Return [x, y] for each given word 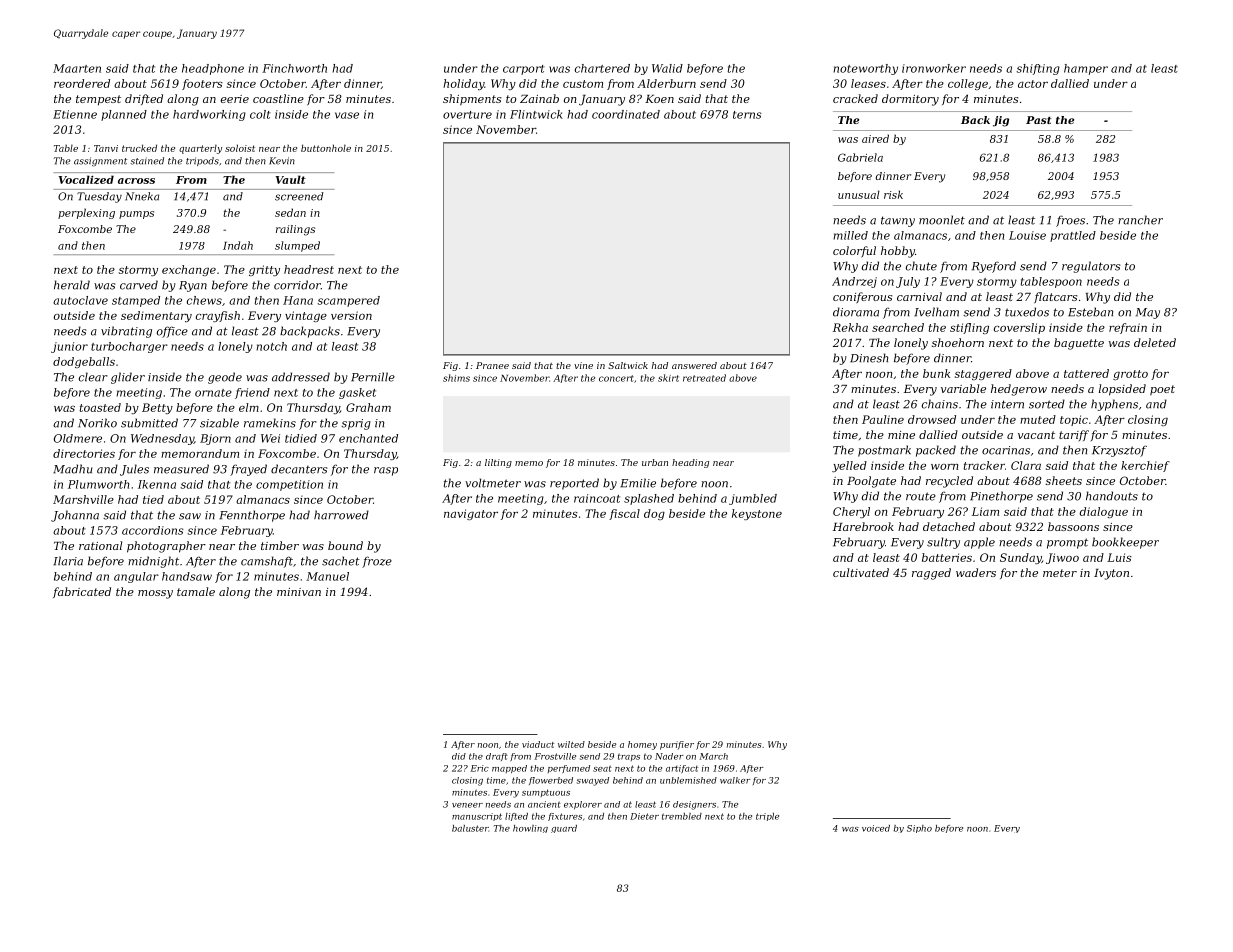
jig [1001, 121]
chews [204, 300]
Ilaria [68, 561]
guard [564, 829]
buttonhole [326, 148]
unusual [859, 194]
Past [1038, 120]
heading [690, 463]
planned [124, 115]
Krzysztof [1119, 451]
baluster [470, 828]
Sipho [919, 829]
